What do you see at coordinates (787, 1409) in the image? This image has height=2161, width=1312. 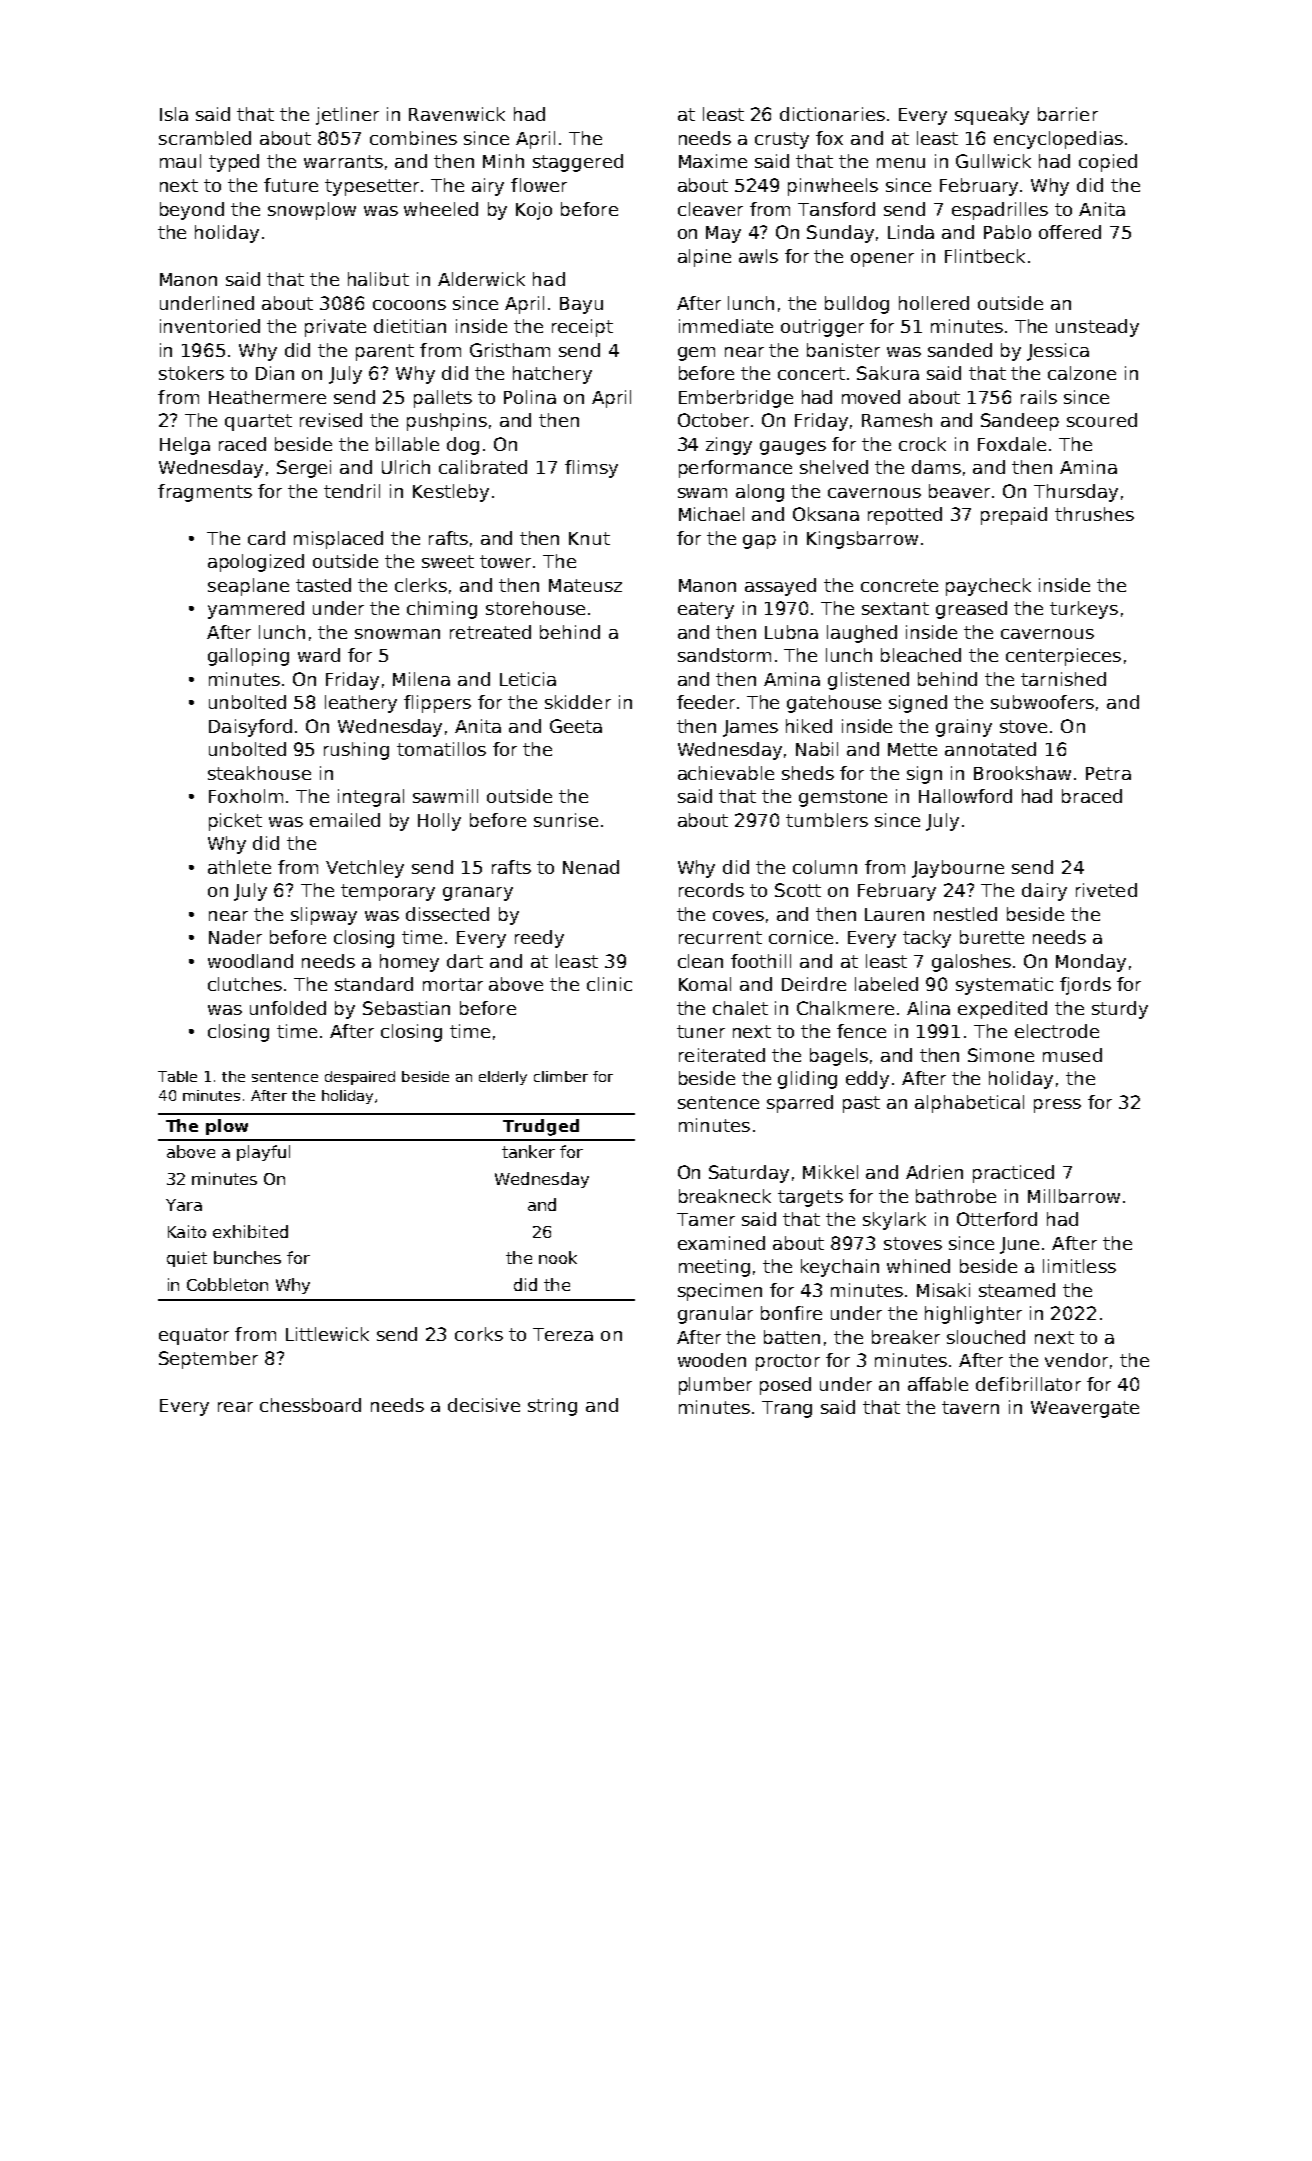 I see `Trang` at bounding box center [787, 1409].
